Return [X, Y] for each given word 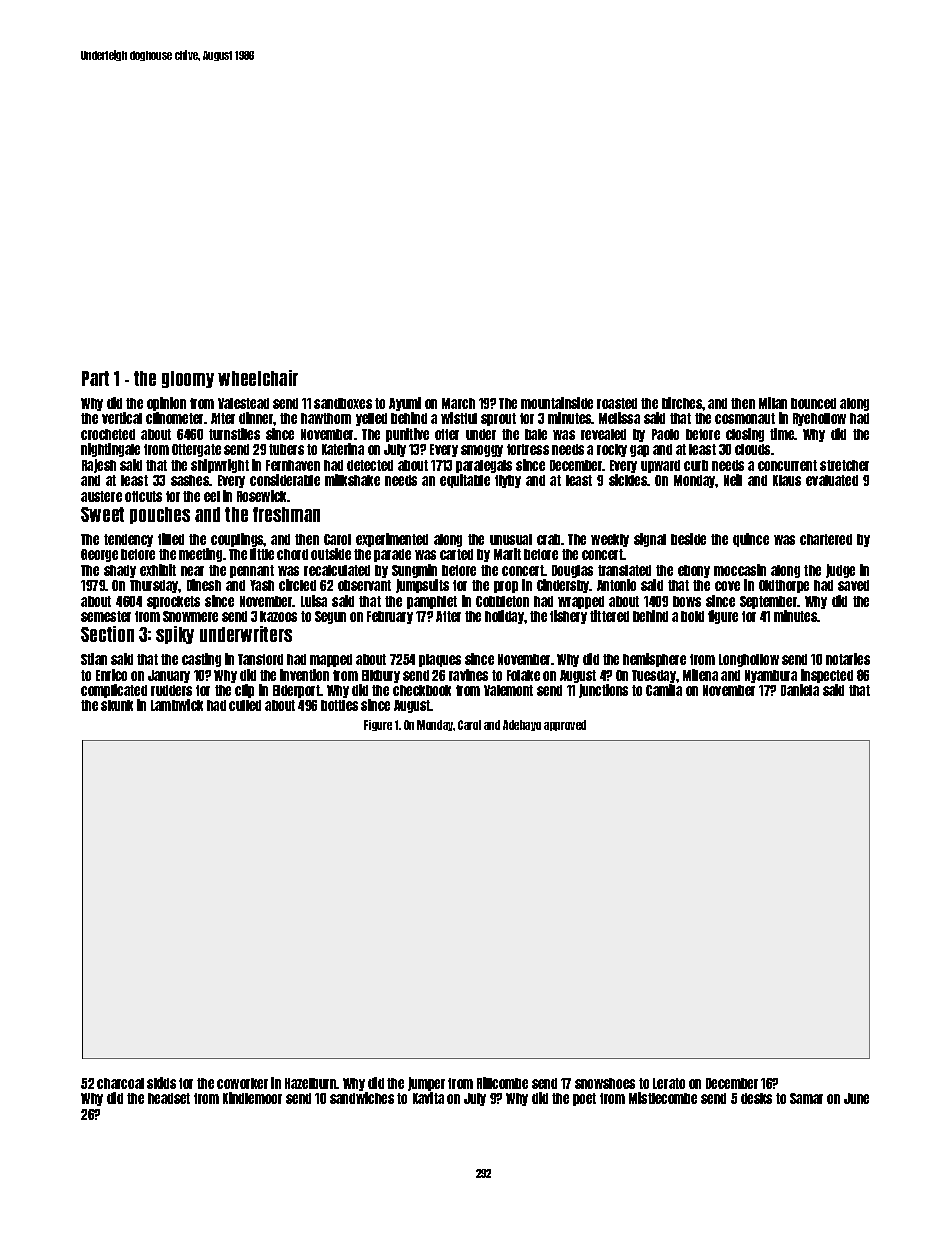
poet [584, 1099]
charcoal [120, 1083]
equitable [465, 481]
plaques [440, 660]
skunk [117, 705]
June [856, 1098]
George [99, 555]
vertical [122, 418]
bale [536, 434]
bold [692, 616]
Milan [773, 403]
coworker [242, 1083]
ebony [694, 571]
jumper [426, 1084]
